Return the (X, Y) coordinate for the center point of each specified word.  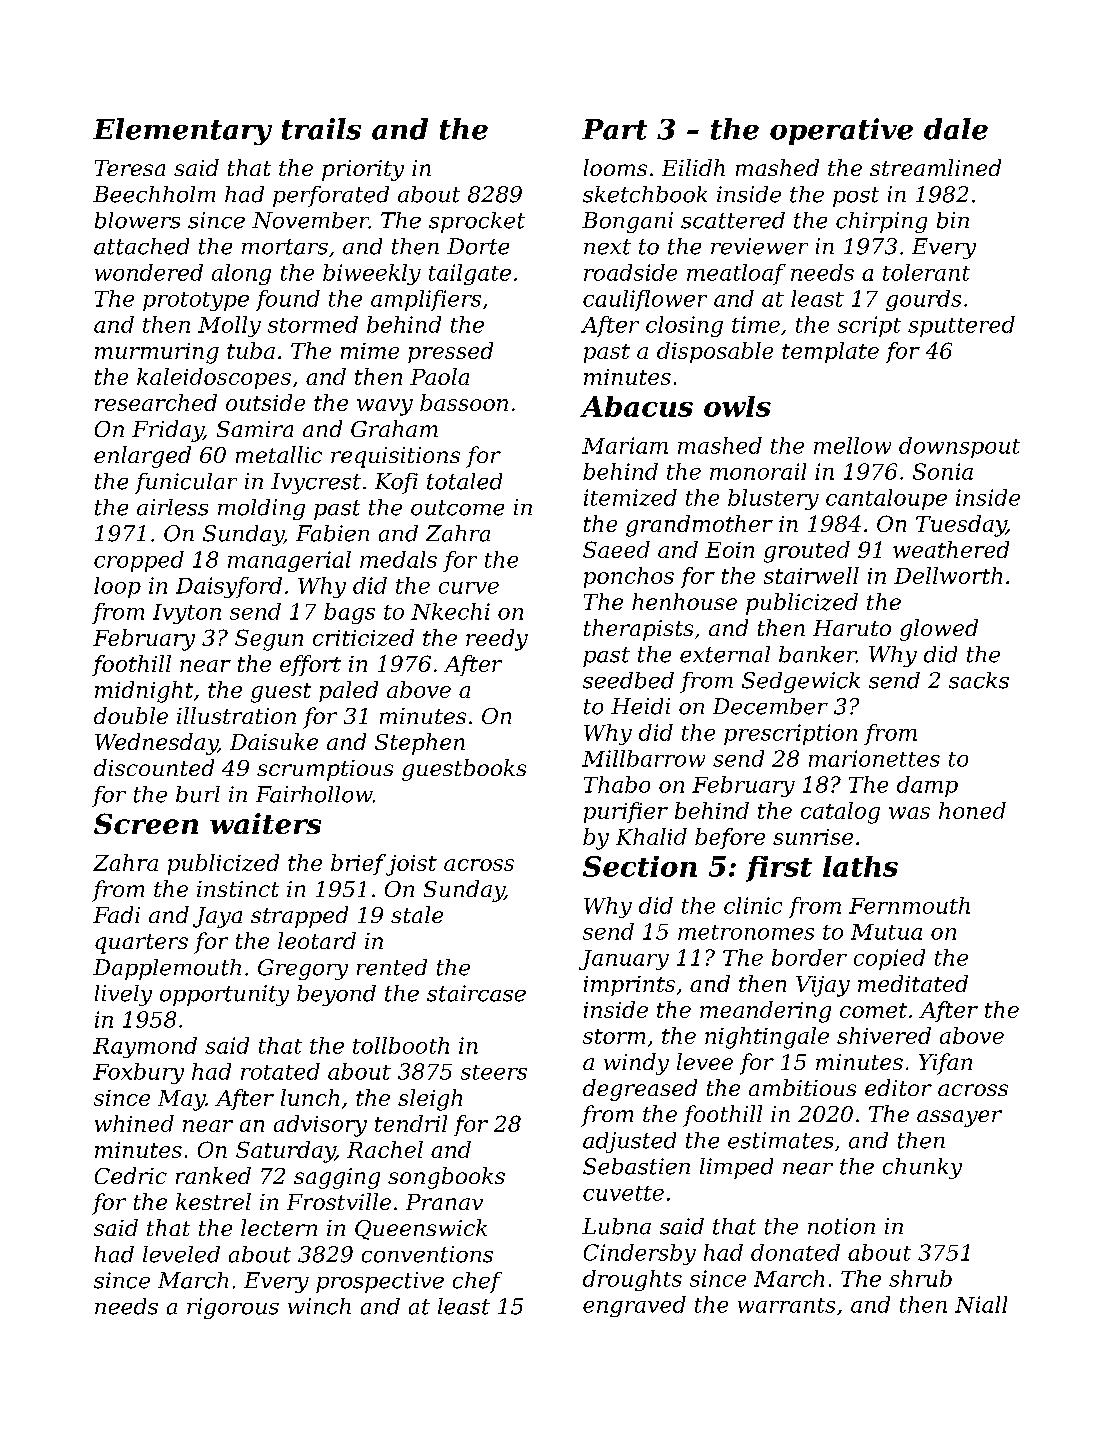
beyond (336, 995)
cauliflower (645, 300)
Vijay (823, 986)
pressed (450, 352)
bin (953, 220)
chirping (881, 222)
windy (636, 1064)
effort (310, 665)
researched (156, 402)
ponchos (629, 577)
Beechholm (154, 194)
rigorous (233, 1308)
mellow (852, 445)
